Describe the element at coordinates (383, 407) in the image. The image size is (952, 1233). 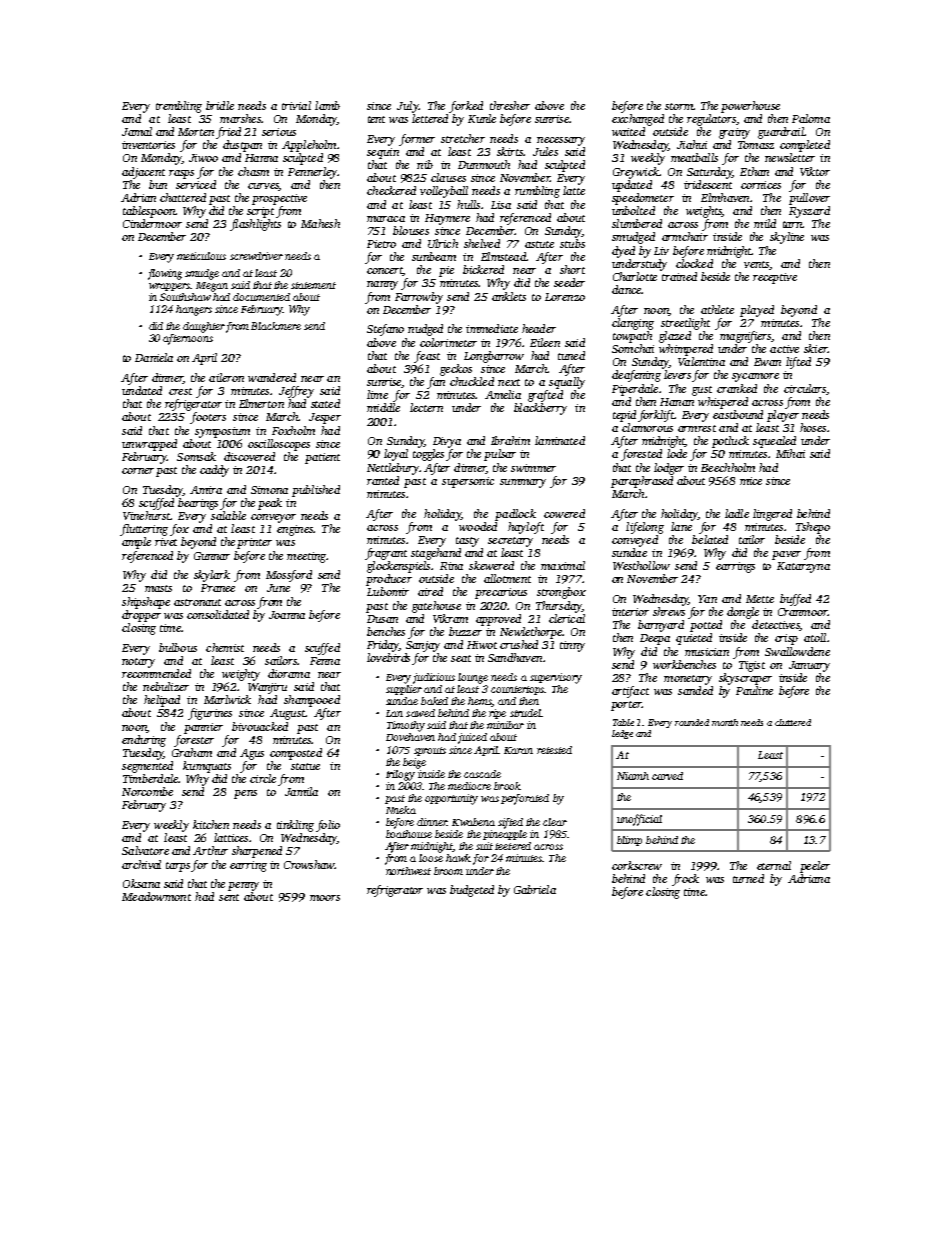
I see `middle` at that location.
